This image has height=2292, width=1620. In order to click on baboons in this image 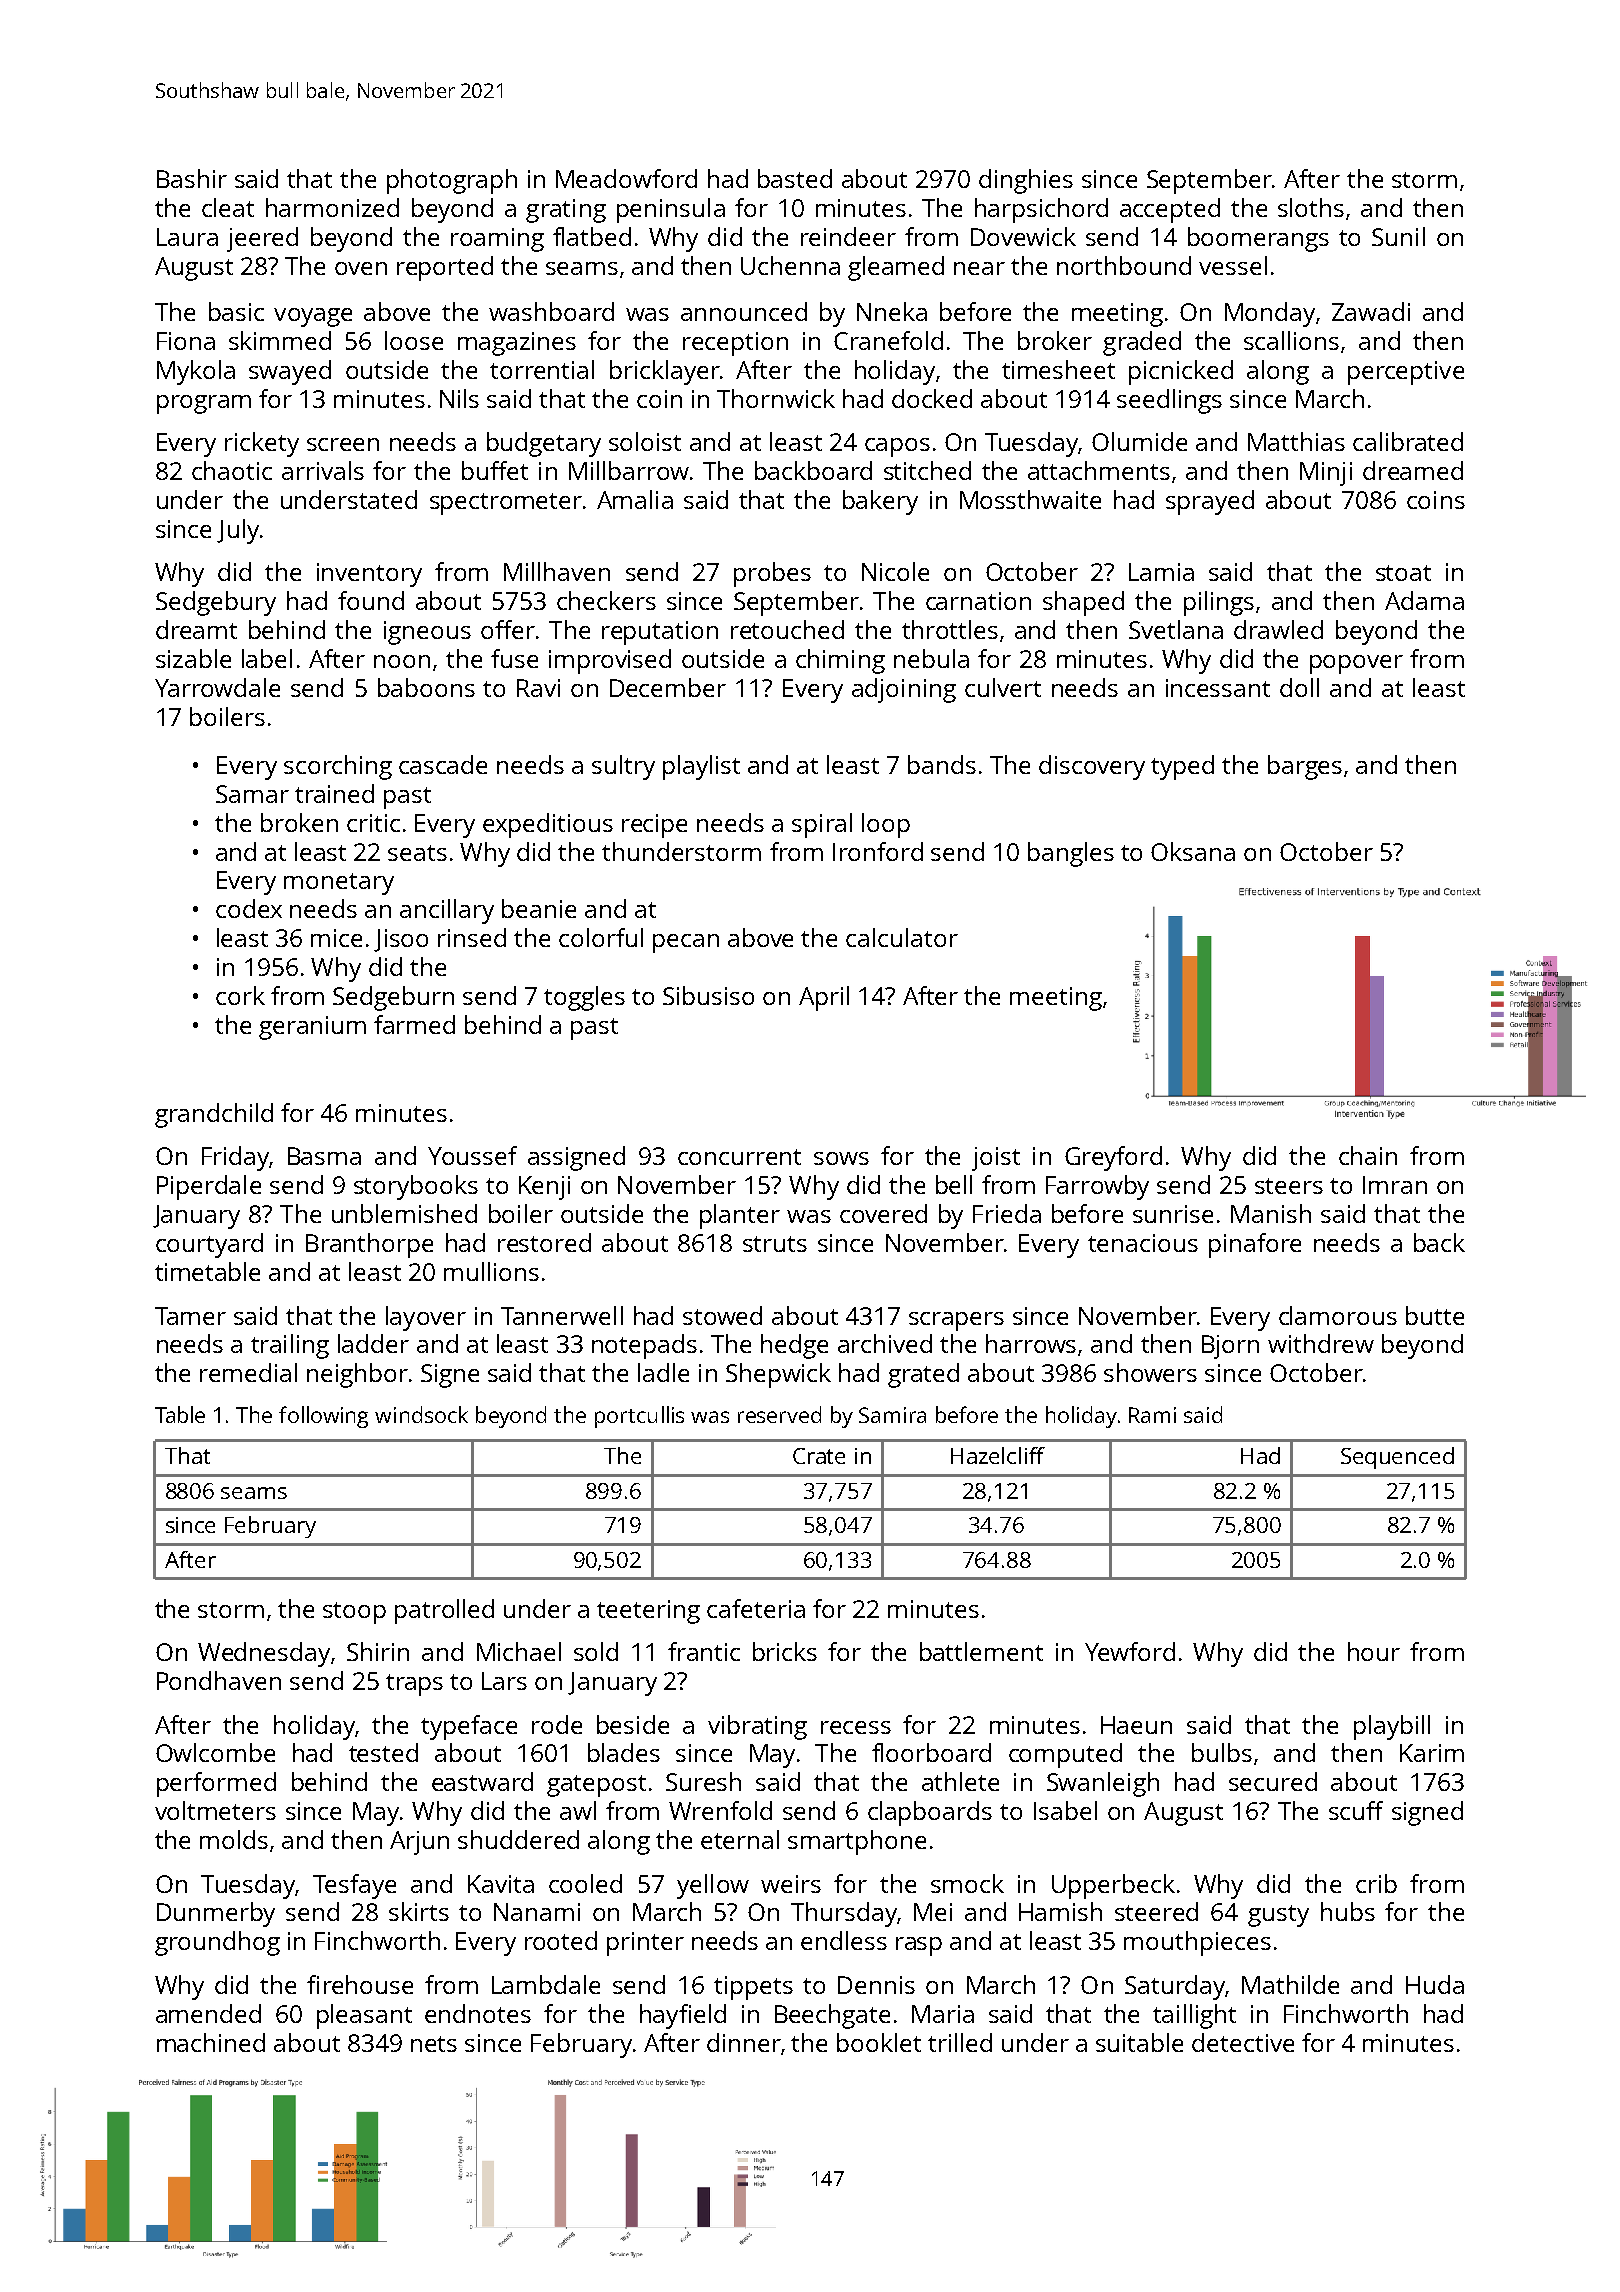, I will do `click(426, 687)`.
